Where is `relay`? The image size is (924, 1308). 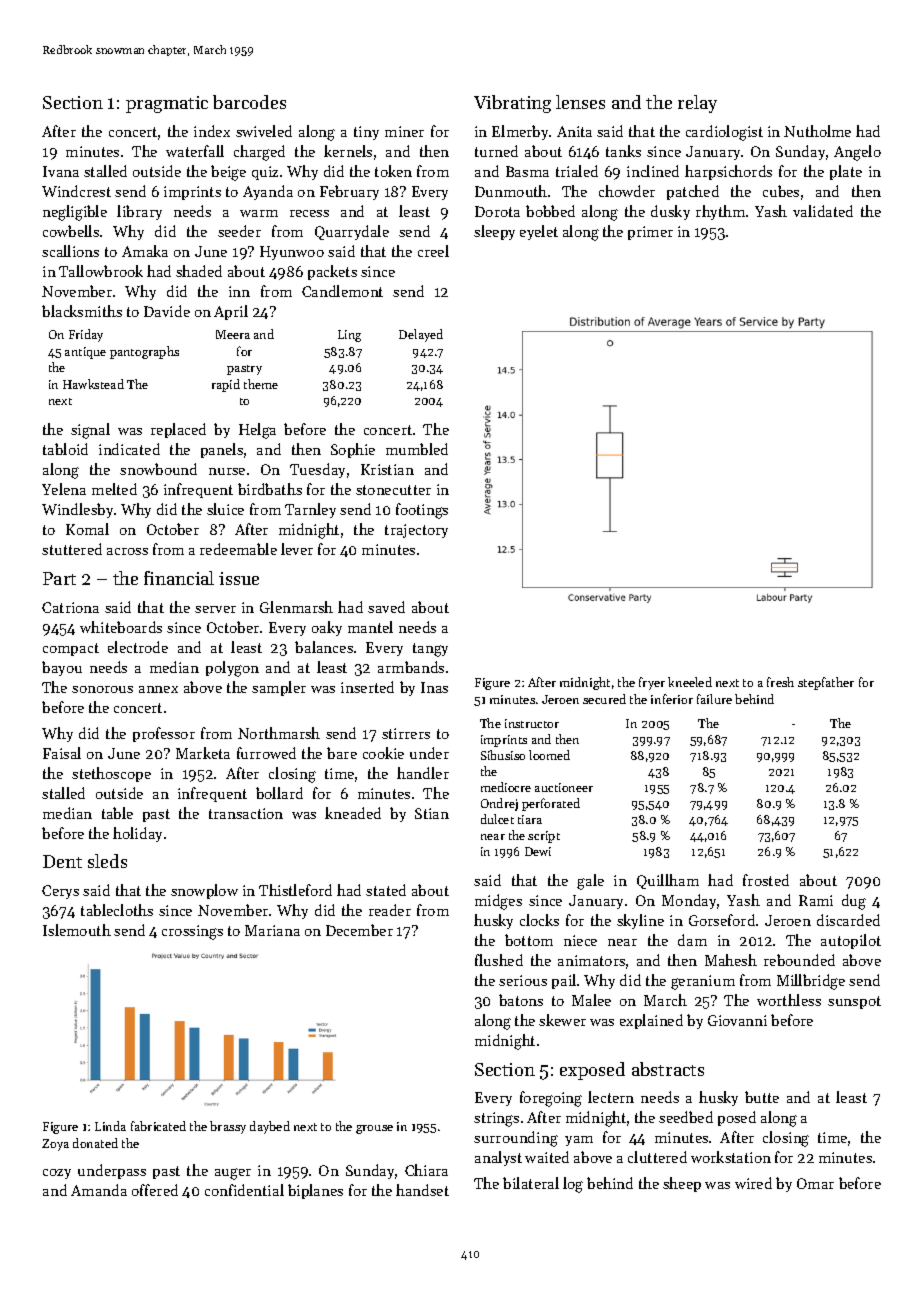
relay is located at coordinates (697, 104).
